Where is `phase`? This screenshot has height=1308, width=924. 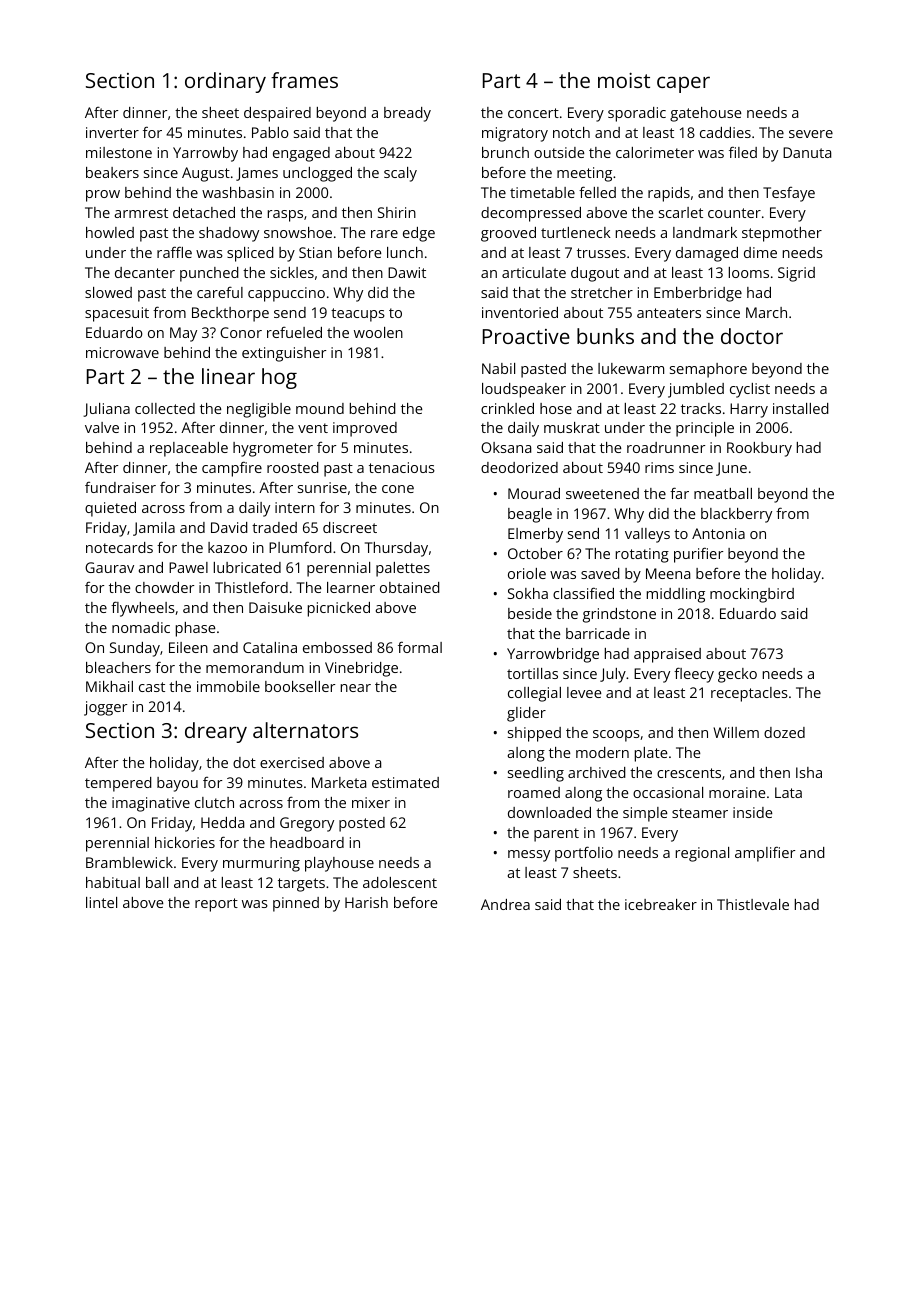
phase is located at coordinates (196, 629).
